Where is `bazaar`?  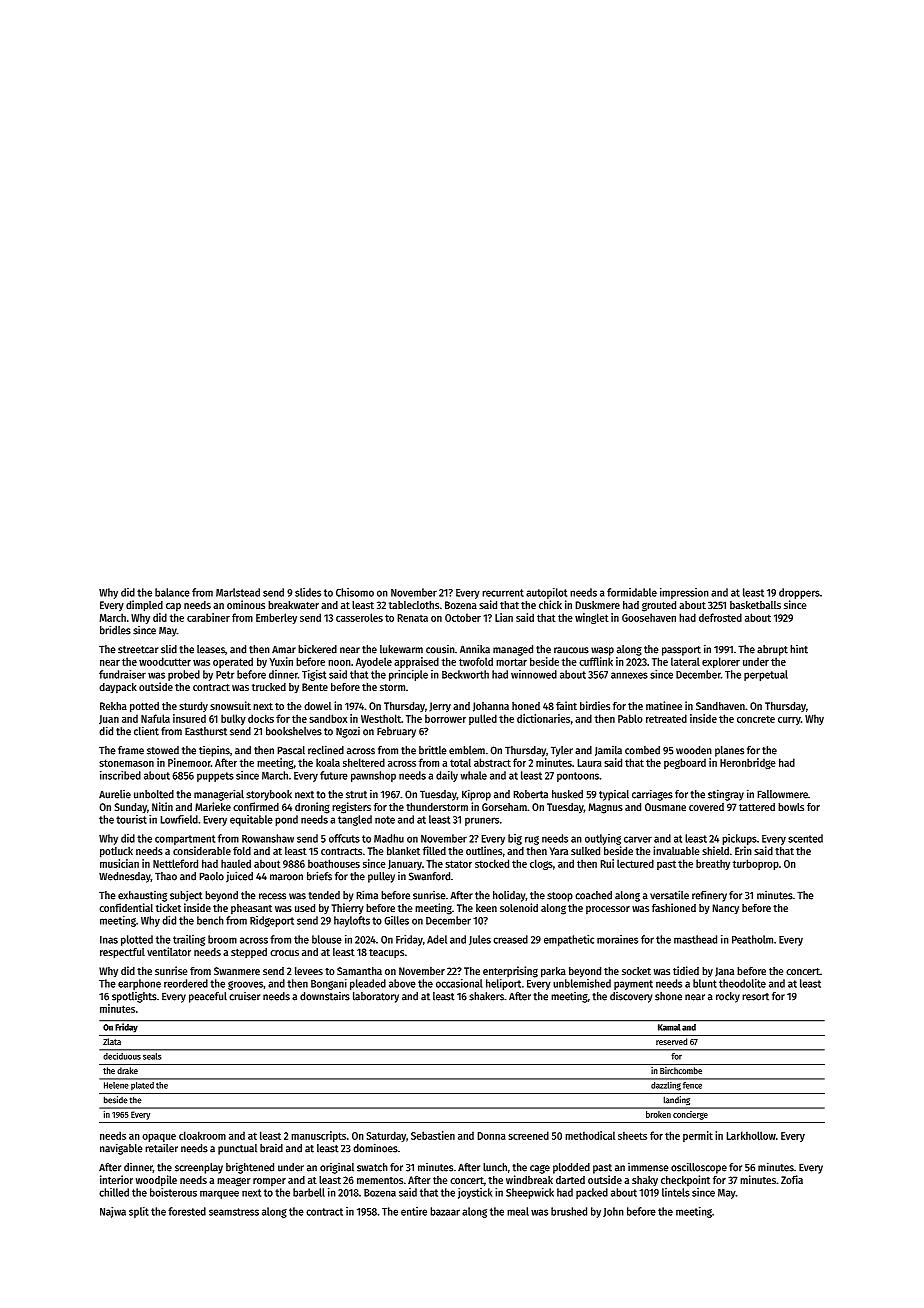
bazaar is located at coordinates (445, 1211).
